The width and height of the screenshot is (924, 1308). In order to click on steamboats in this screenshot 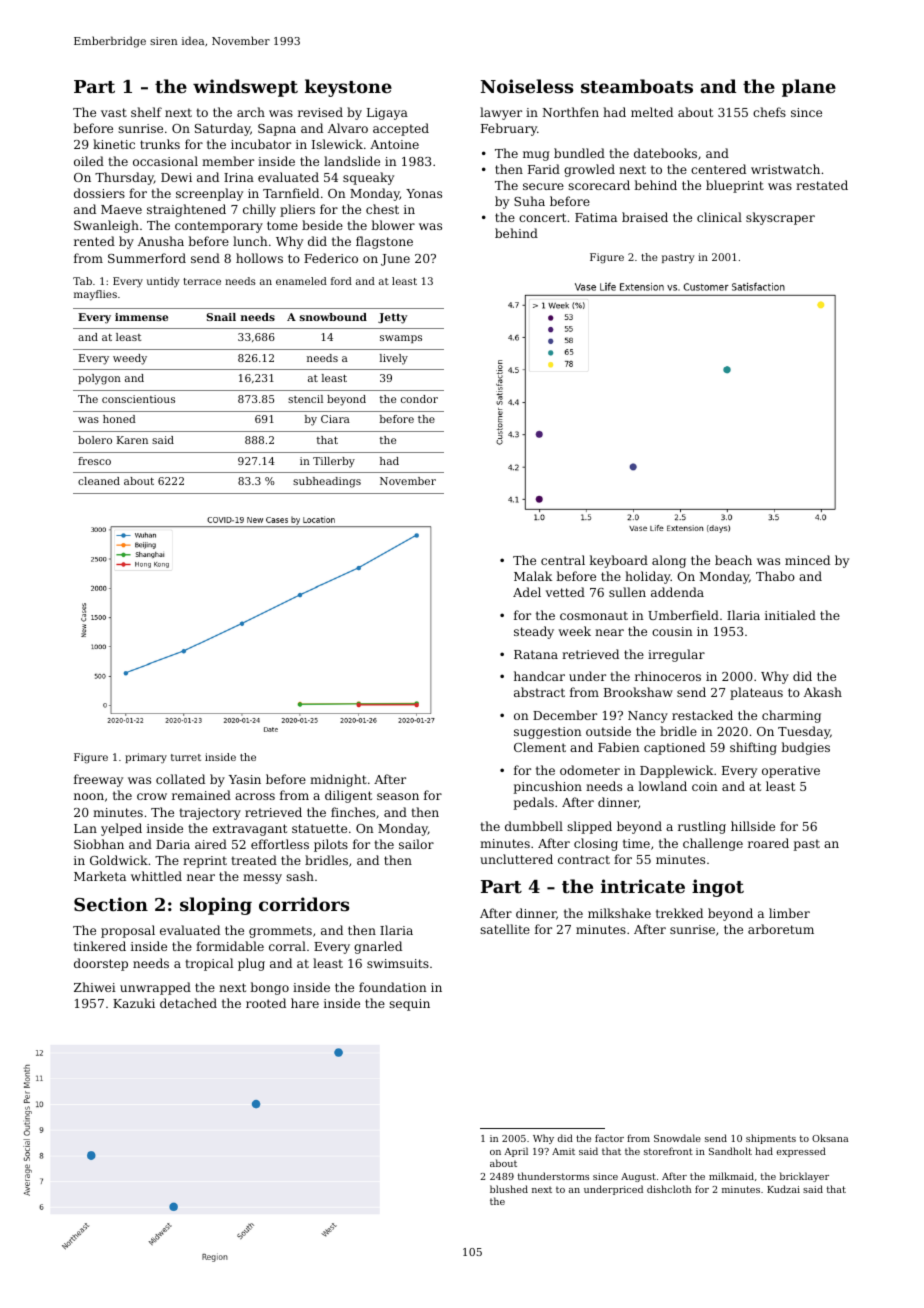, I will do `click(637, 86)`.
